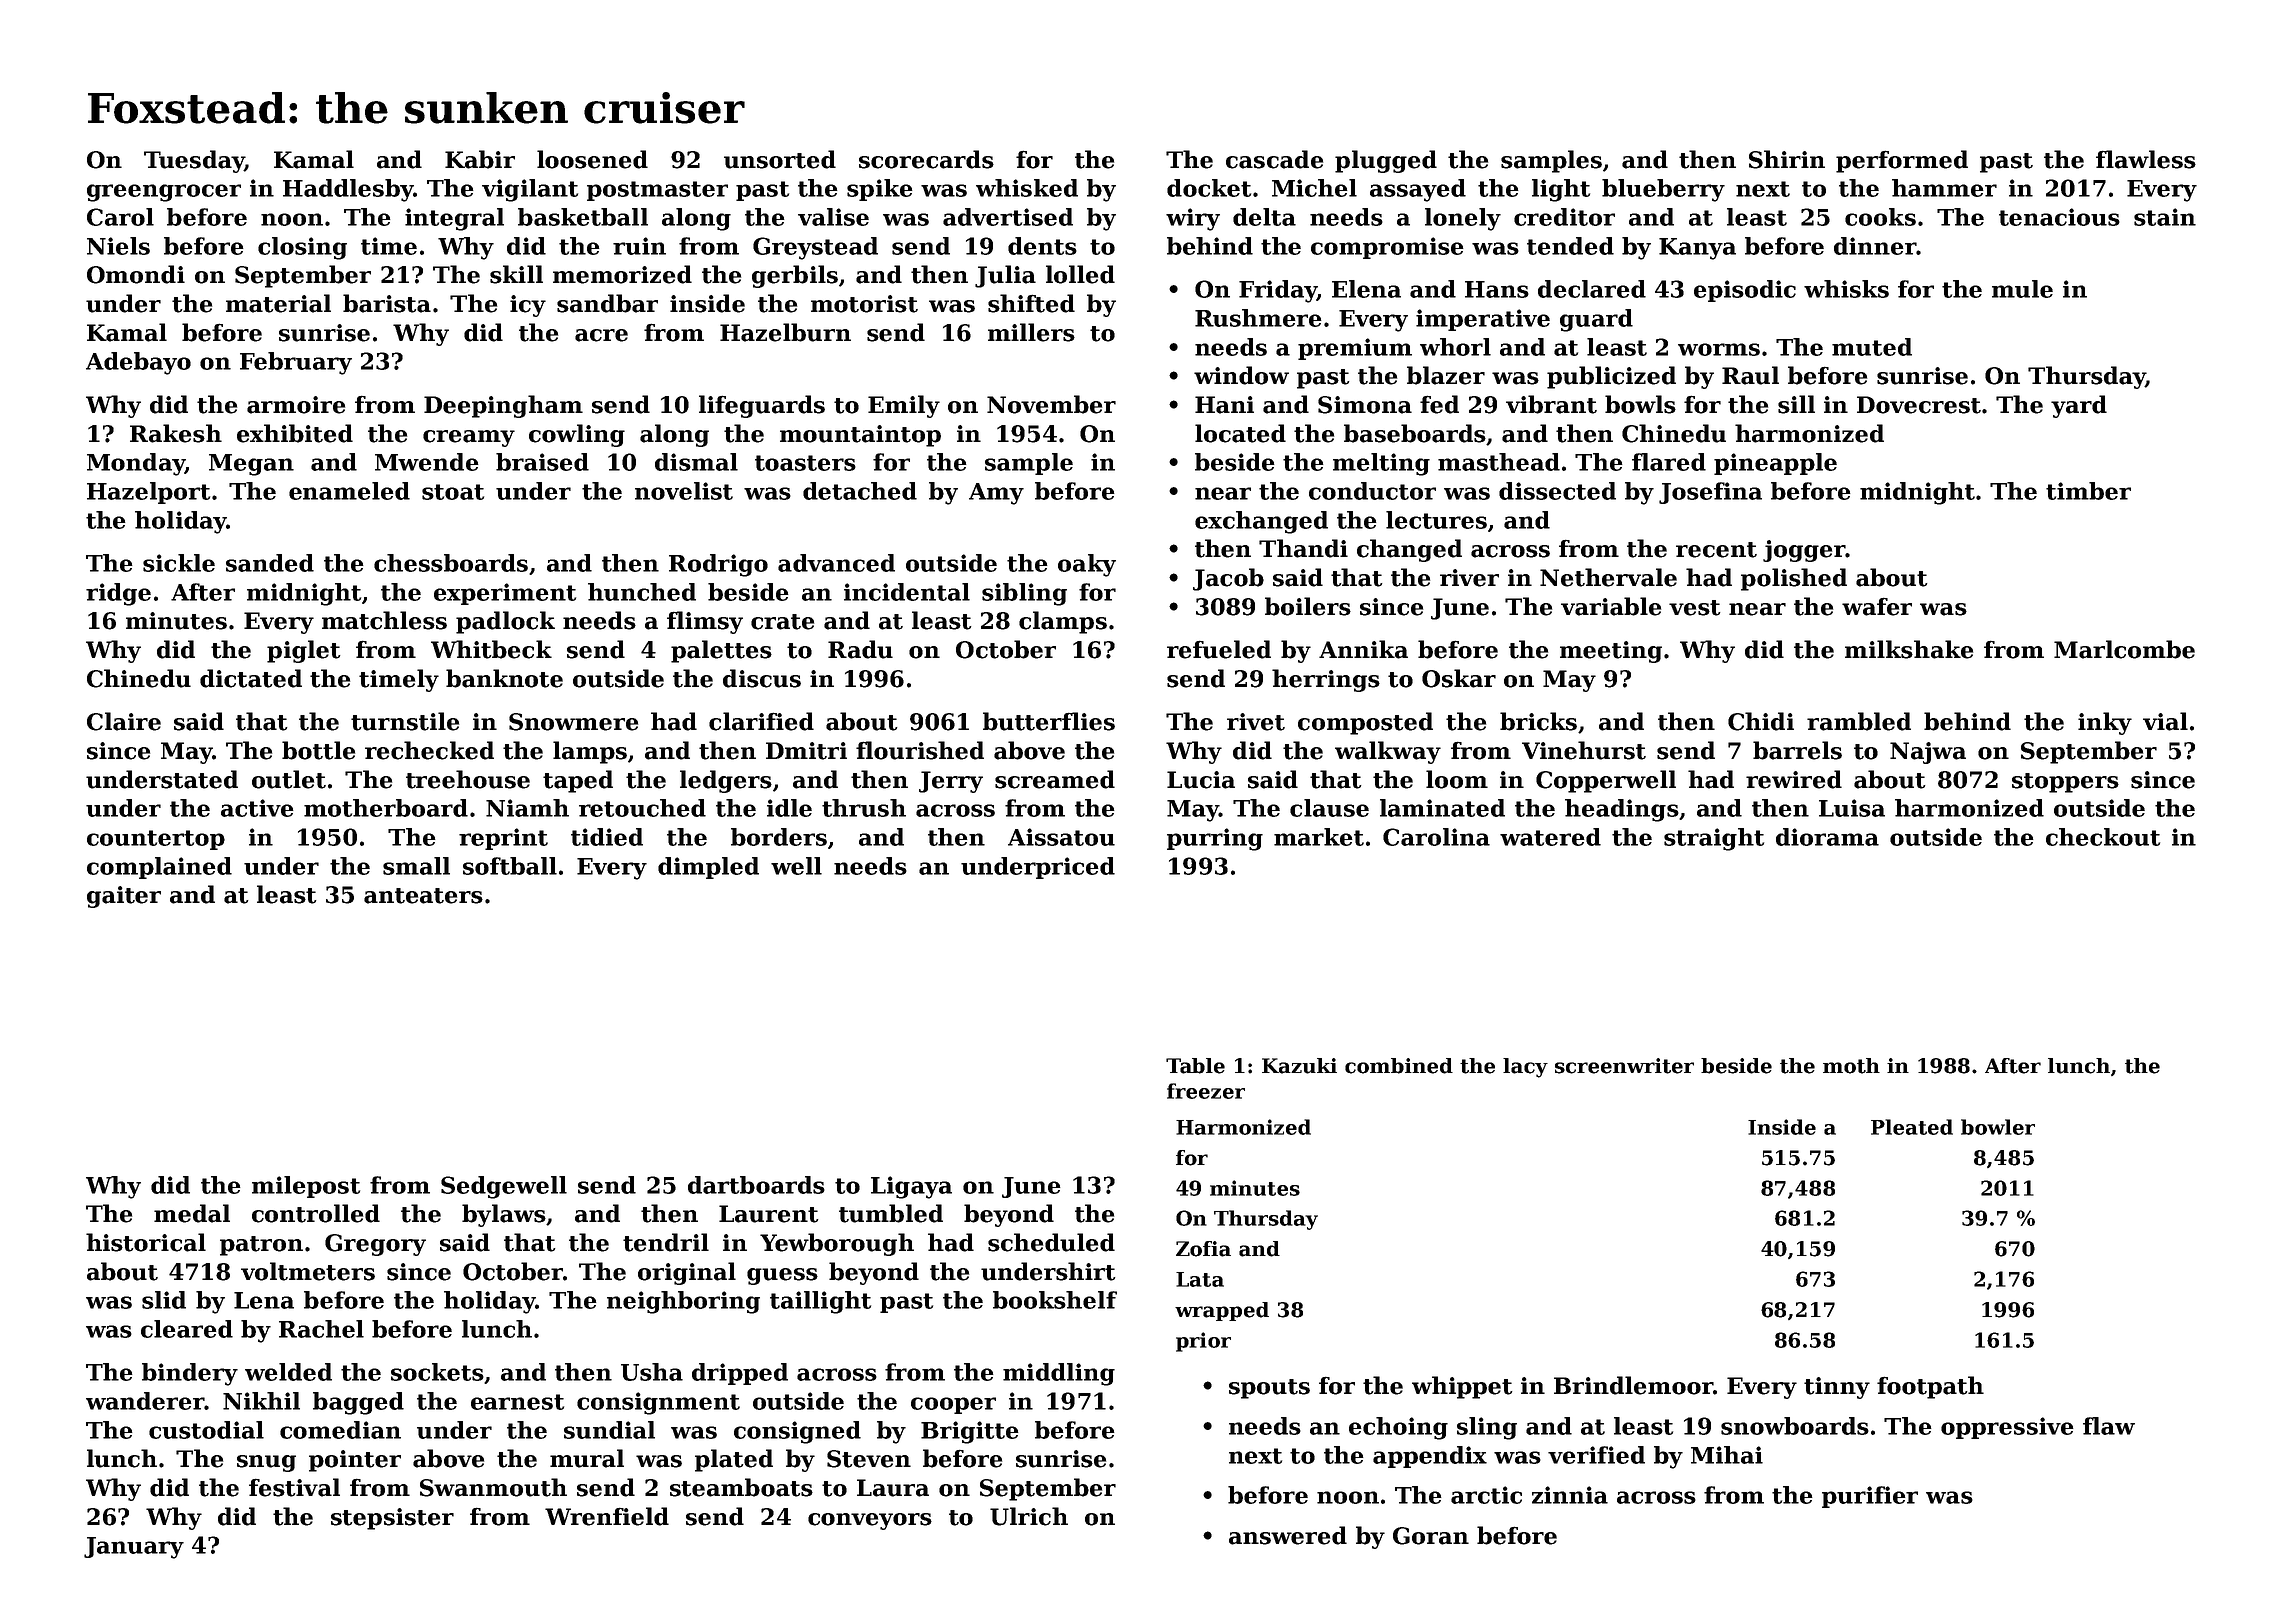 This screenshot has width=2282, height=1614. What do you see at coordinates (392, 1519) in the screenshot?
I see `stepsister` at bounding box center [392, 1519].
